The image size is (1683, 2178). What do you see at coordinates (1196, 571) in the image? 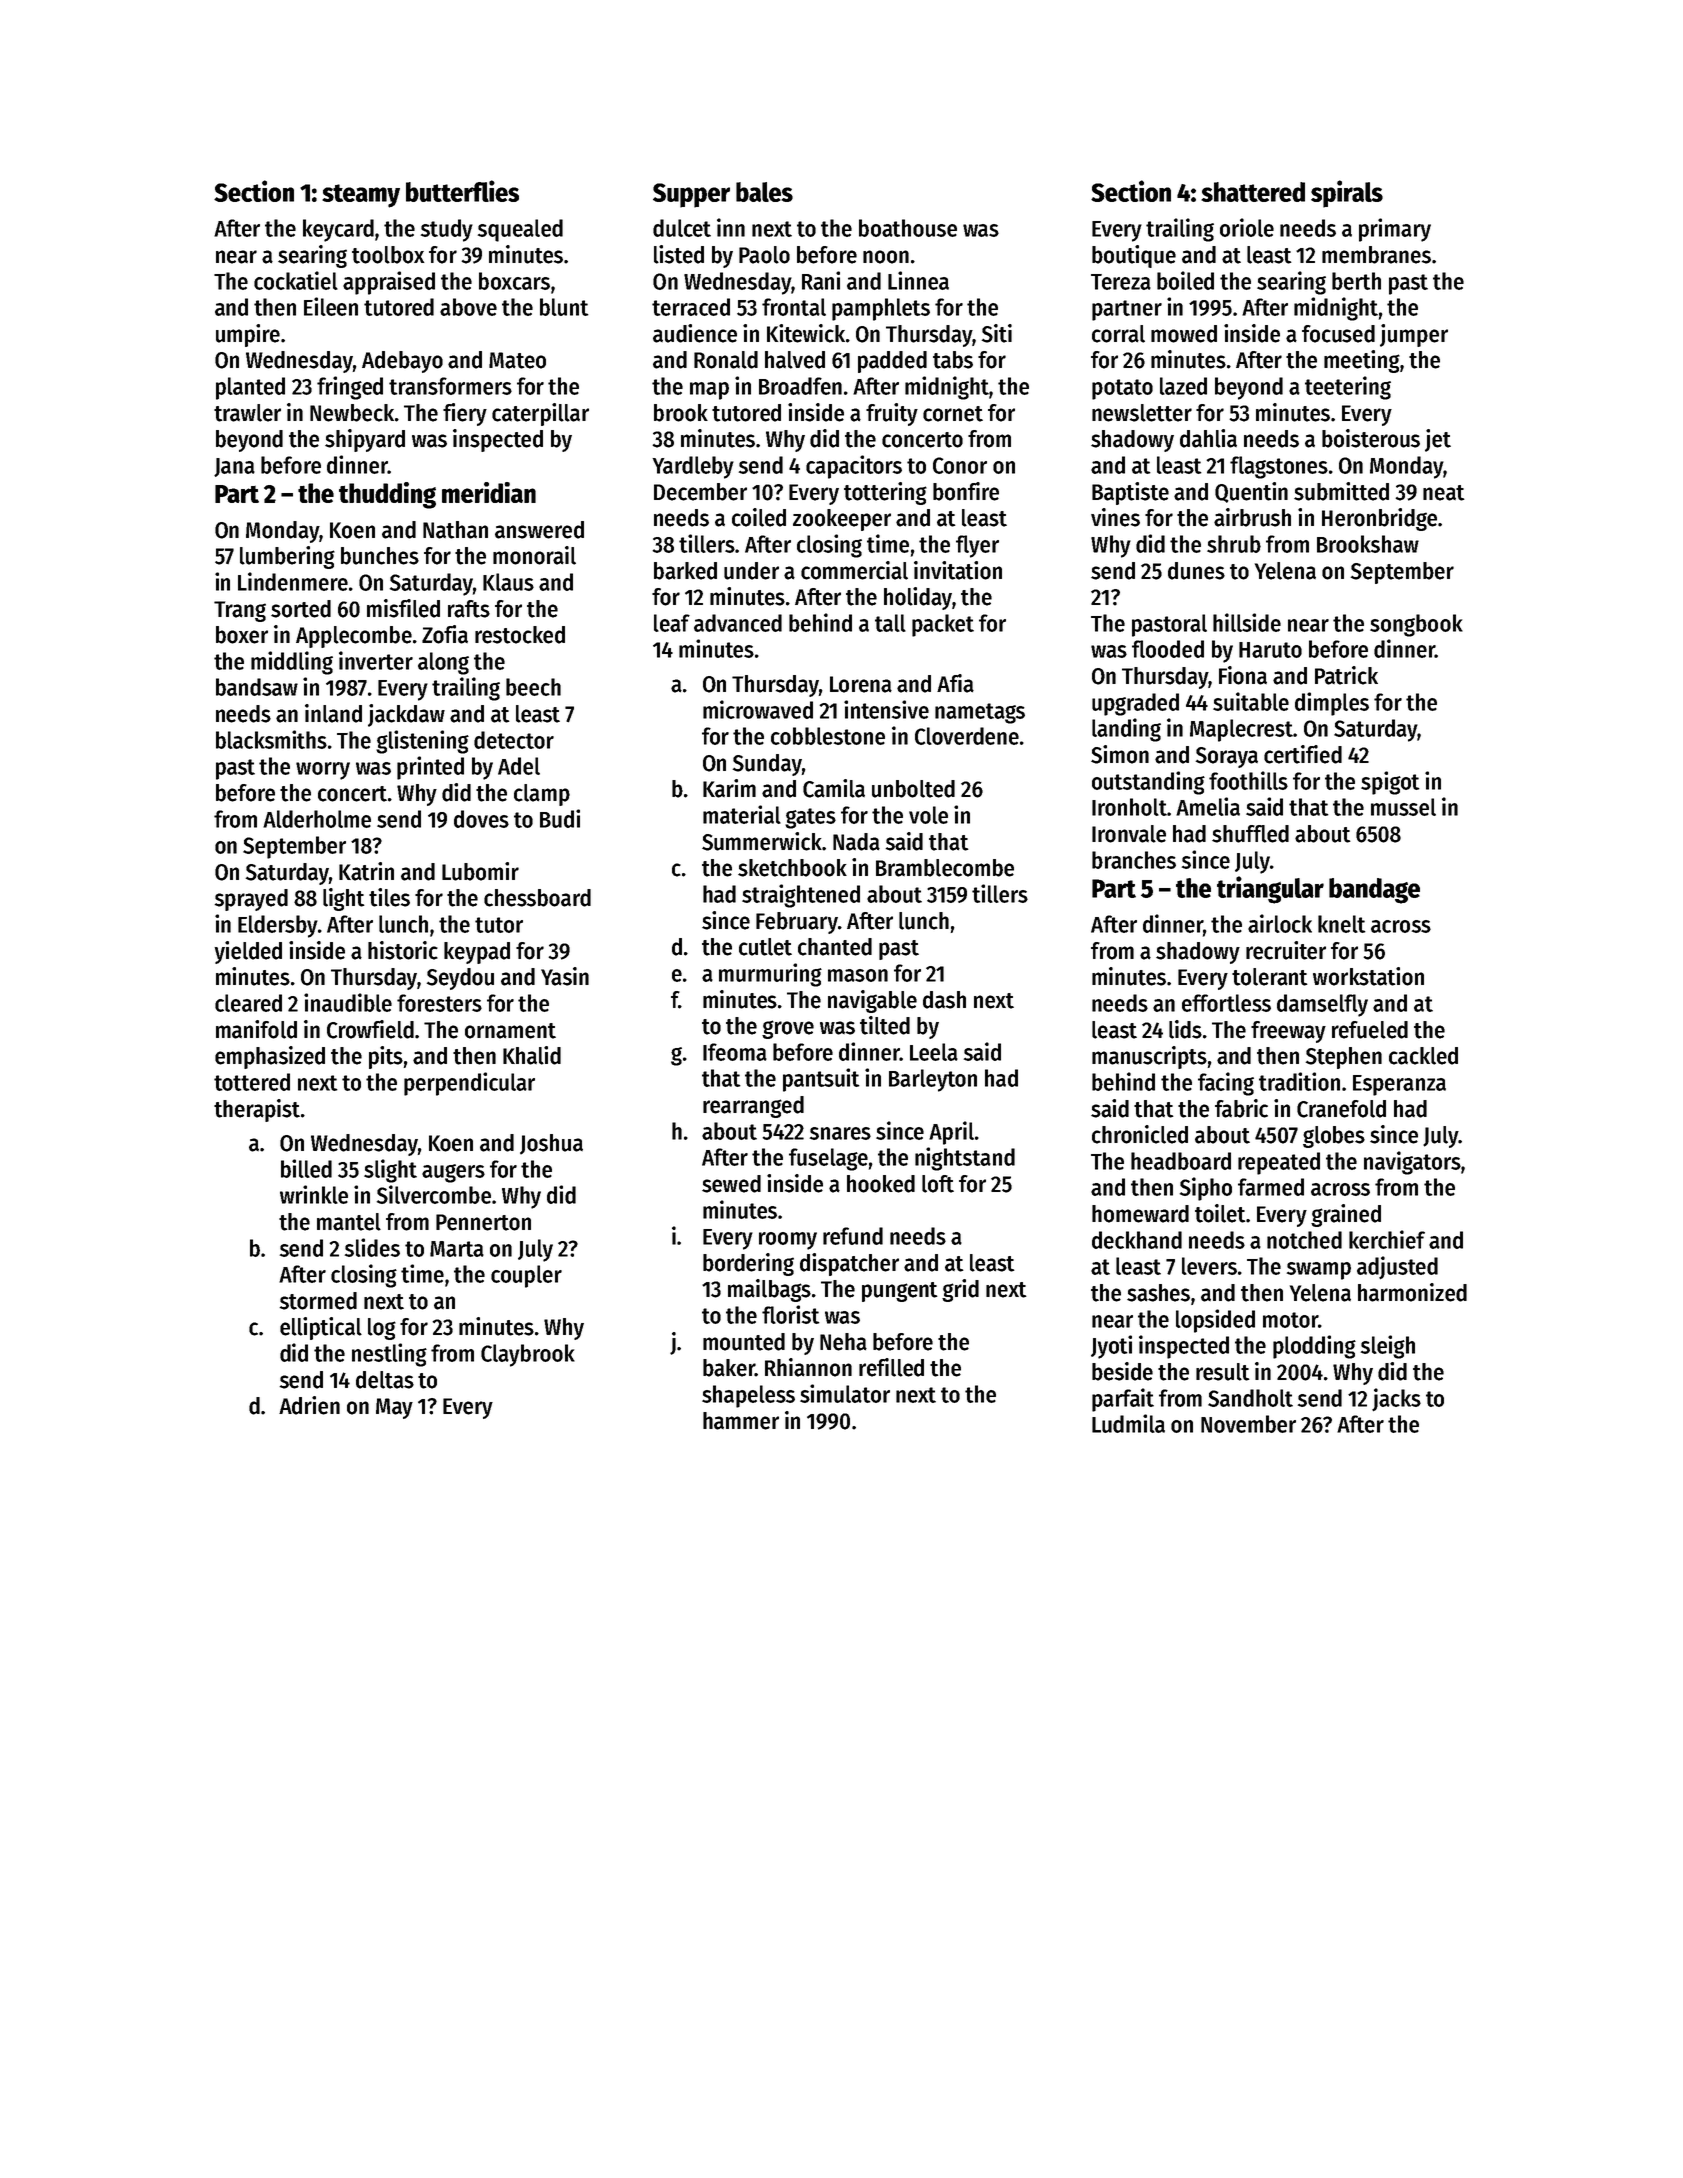
I see `dunes` at bounding box center [1196, 571].
